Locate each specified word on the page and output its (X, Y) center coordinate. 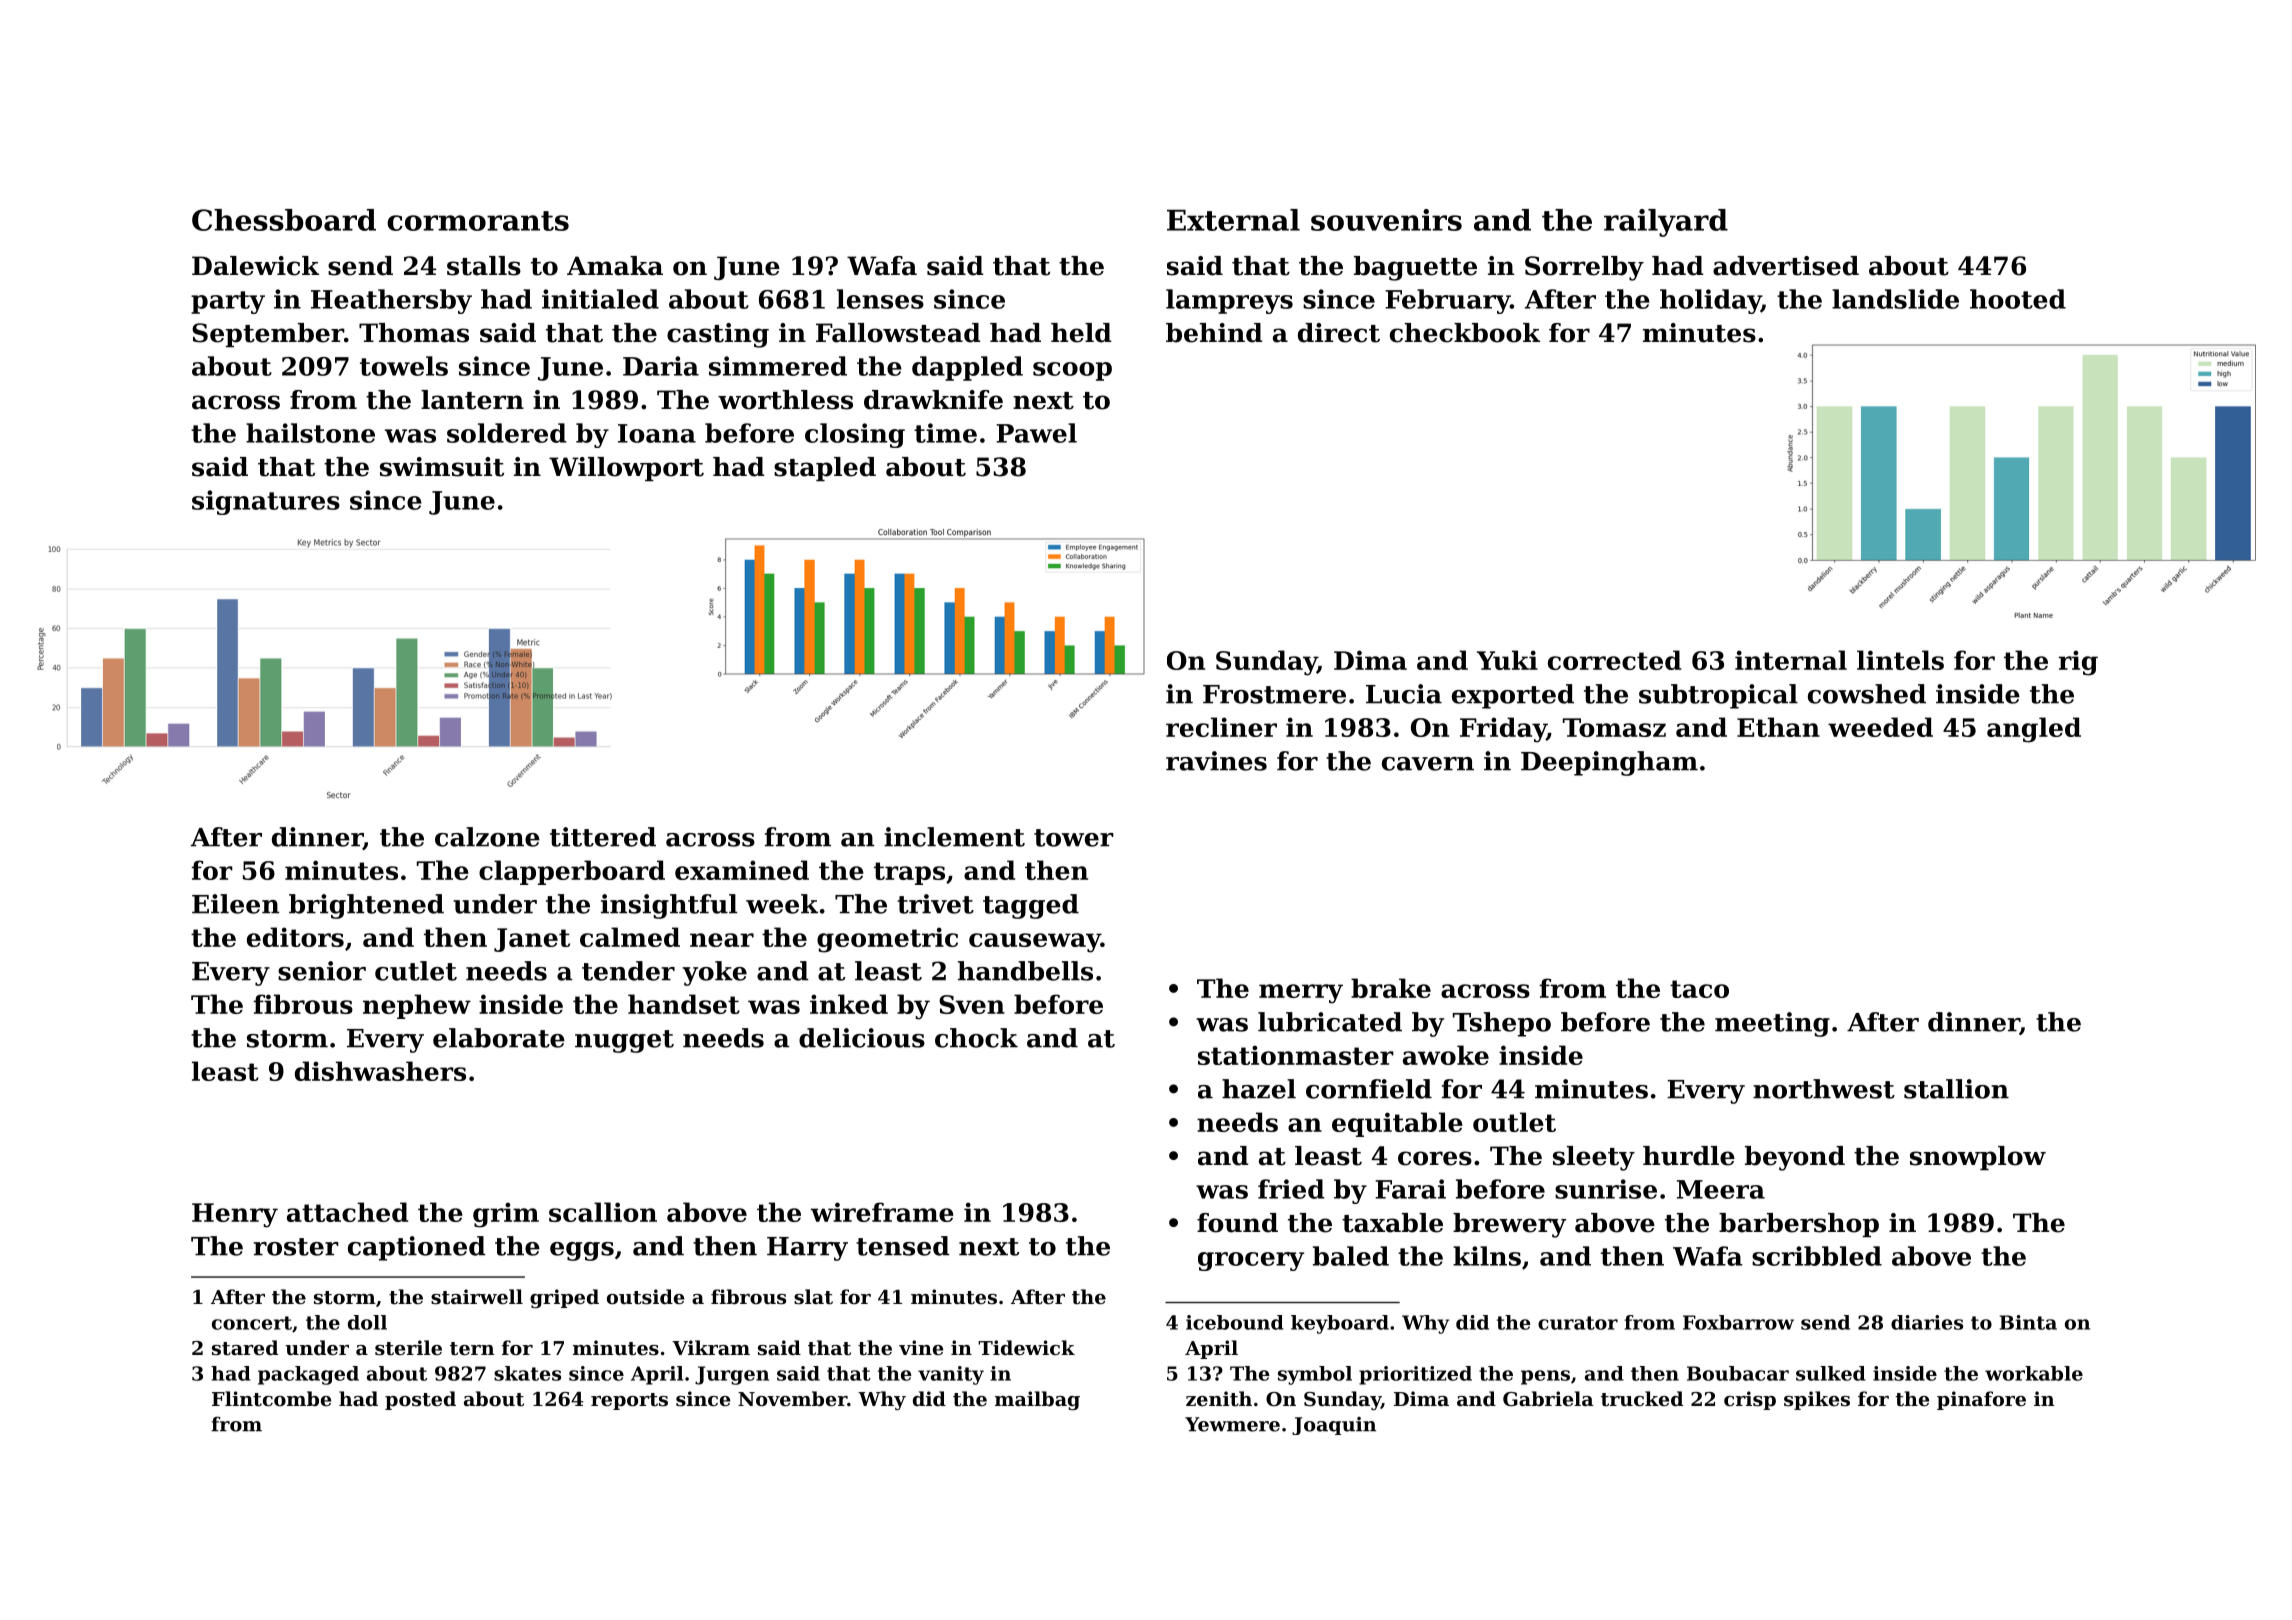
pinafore (1981, 1400)
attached (347, 1212)
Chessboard (284, 220)
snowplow (1978, 1158)
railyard (1666, 223)
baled (1351, 1256)
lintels (1900, 660)
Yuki (1507, 660)
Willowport (626, 469)
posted (420, 1400)
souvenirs (1386, 220)
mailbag (1037, 1400)
